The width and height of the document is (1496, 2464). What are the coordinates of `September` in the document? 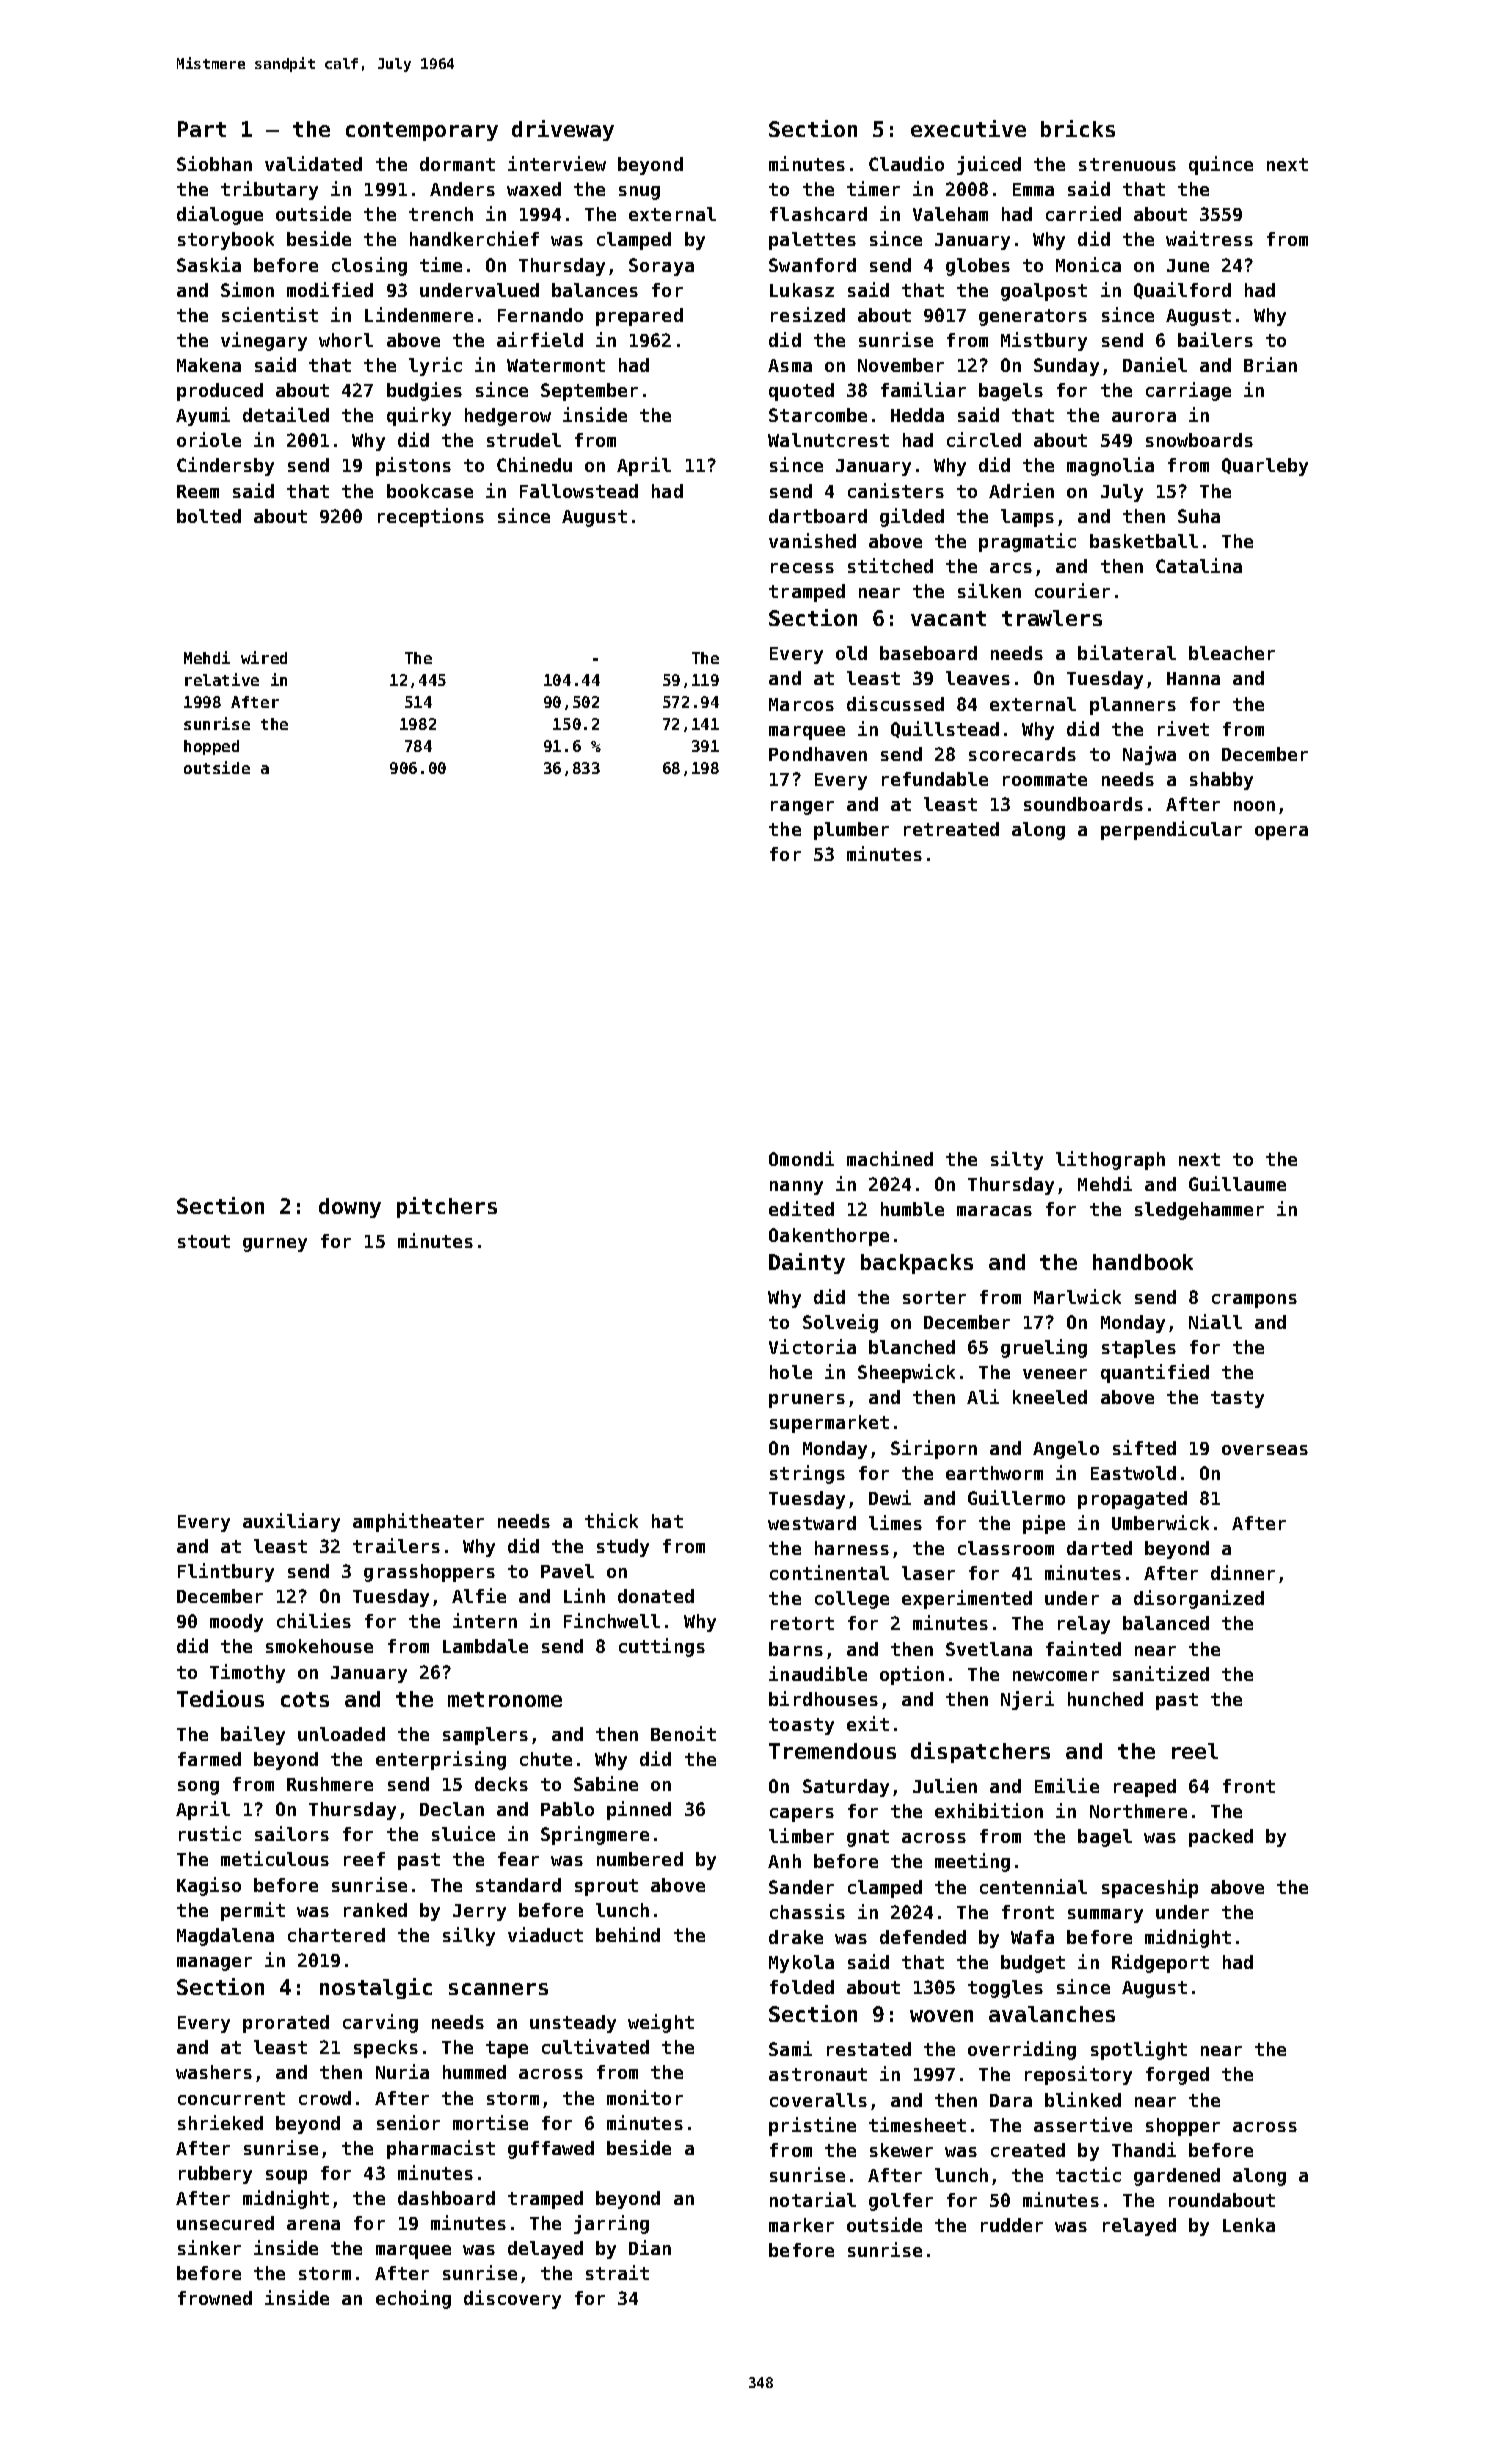 It's located at (589, 392).
